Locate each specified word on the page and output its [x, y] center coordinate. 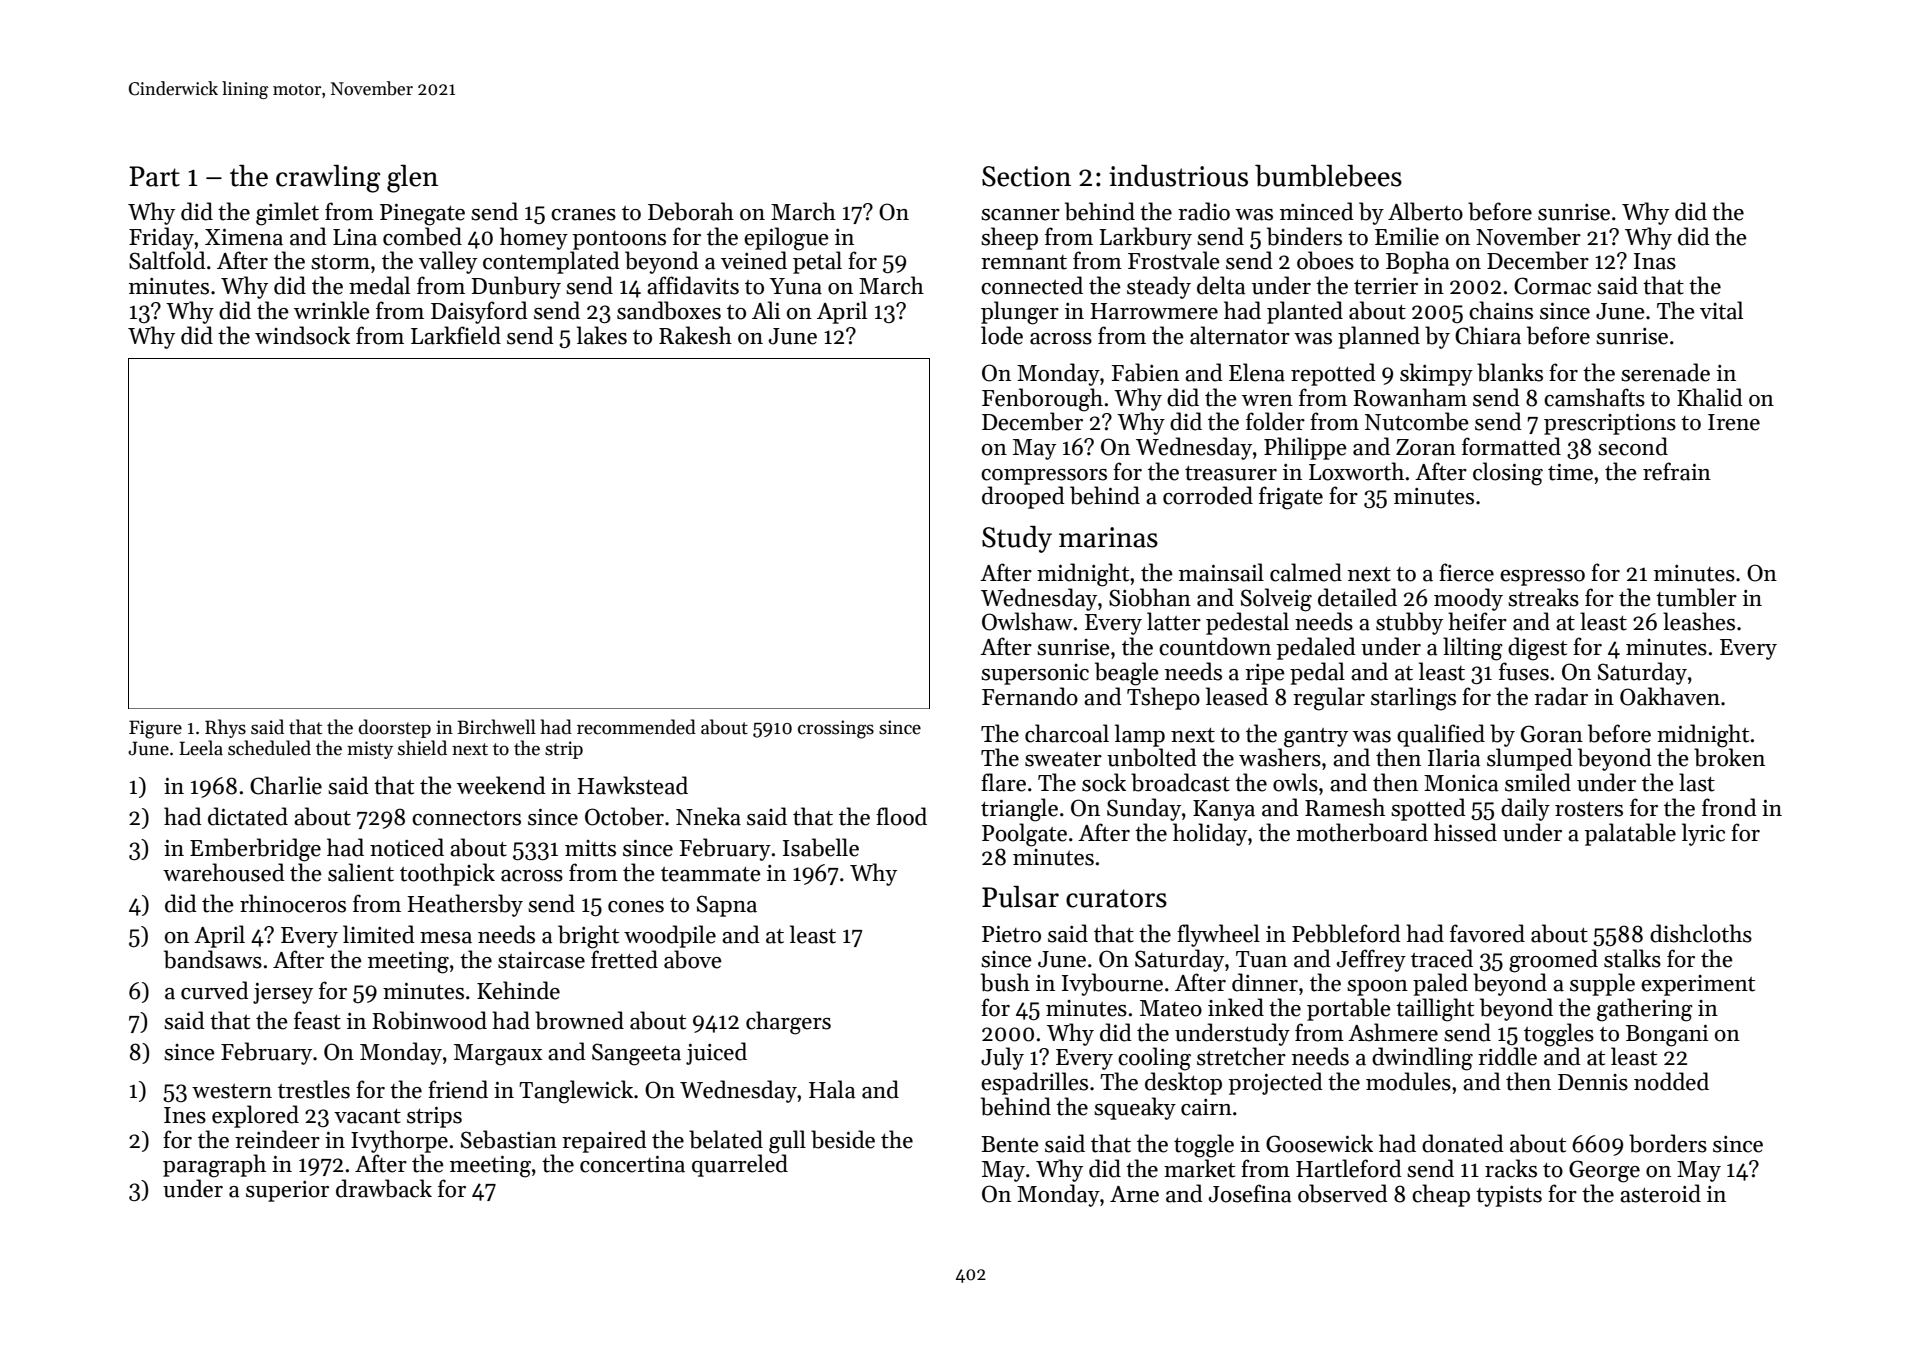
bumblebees [1328, 176]
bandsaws [213, 959]
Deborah [691, 211]
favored [1487, 933]
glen [412, 179]
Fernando [1030, 696]
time [1570, 472]
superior [287, 1191]
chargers [788, 1023]
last [1697, 782]
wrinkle [332, 310]
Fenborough [1042, 400]
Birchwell [496, 727]
